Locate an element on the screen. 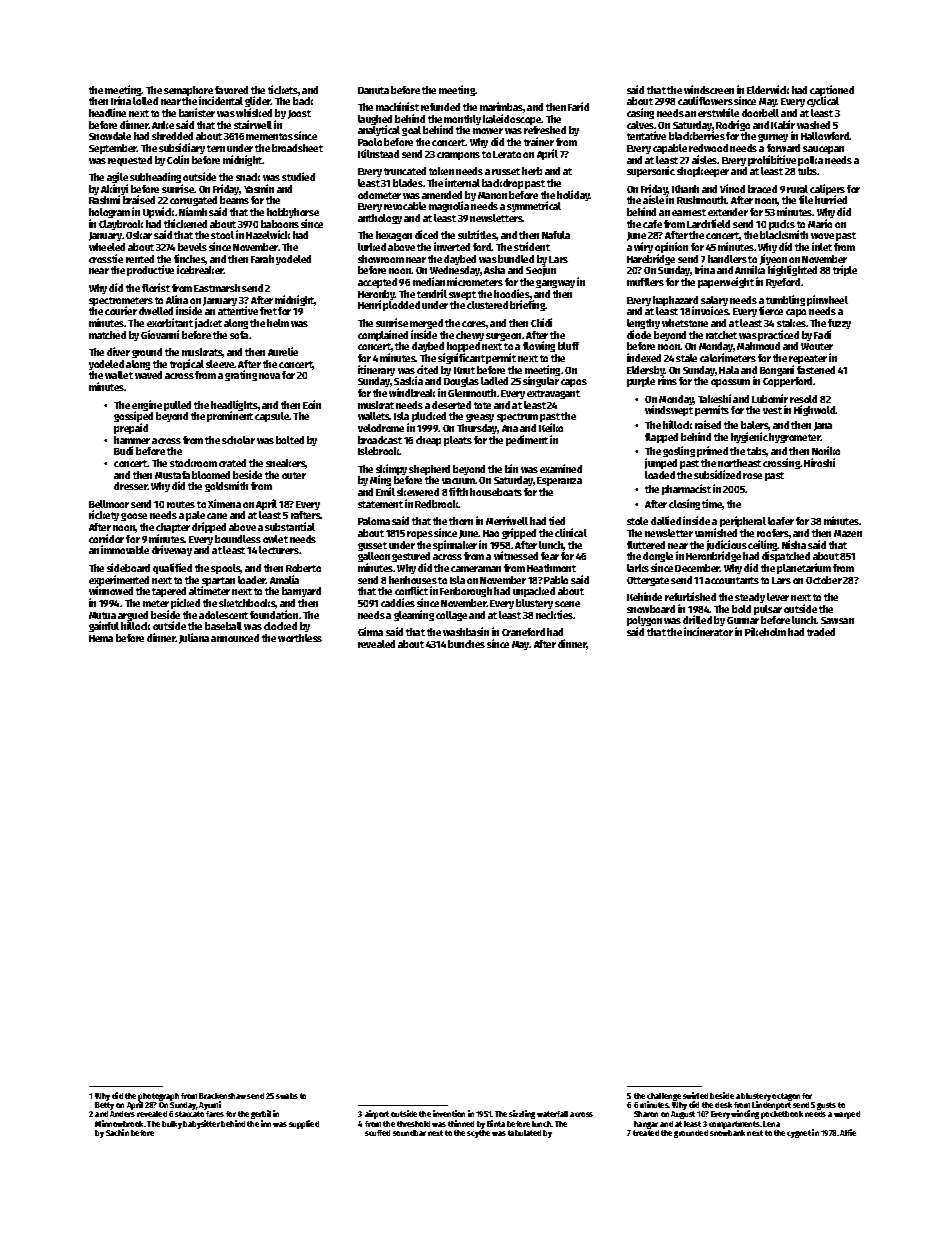 This screenshot has width=952, height=1233. swabs is located at coordinates (287, 1096).
